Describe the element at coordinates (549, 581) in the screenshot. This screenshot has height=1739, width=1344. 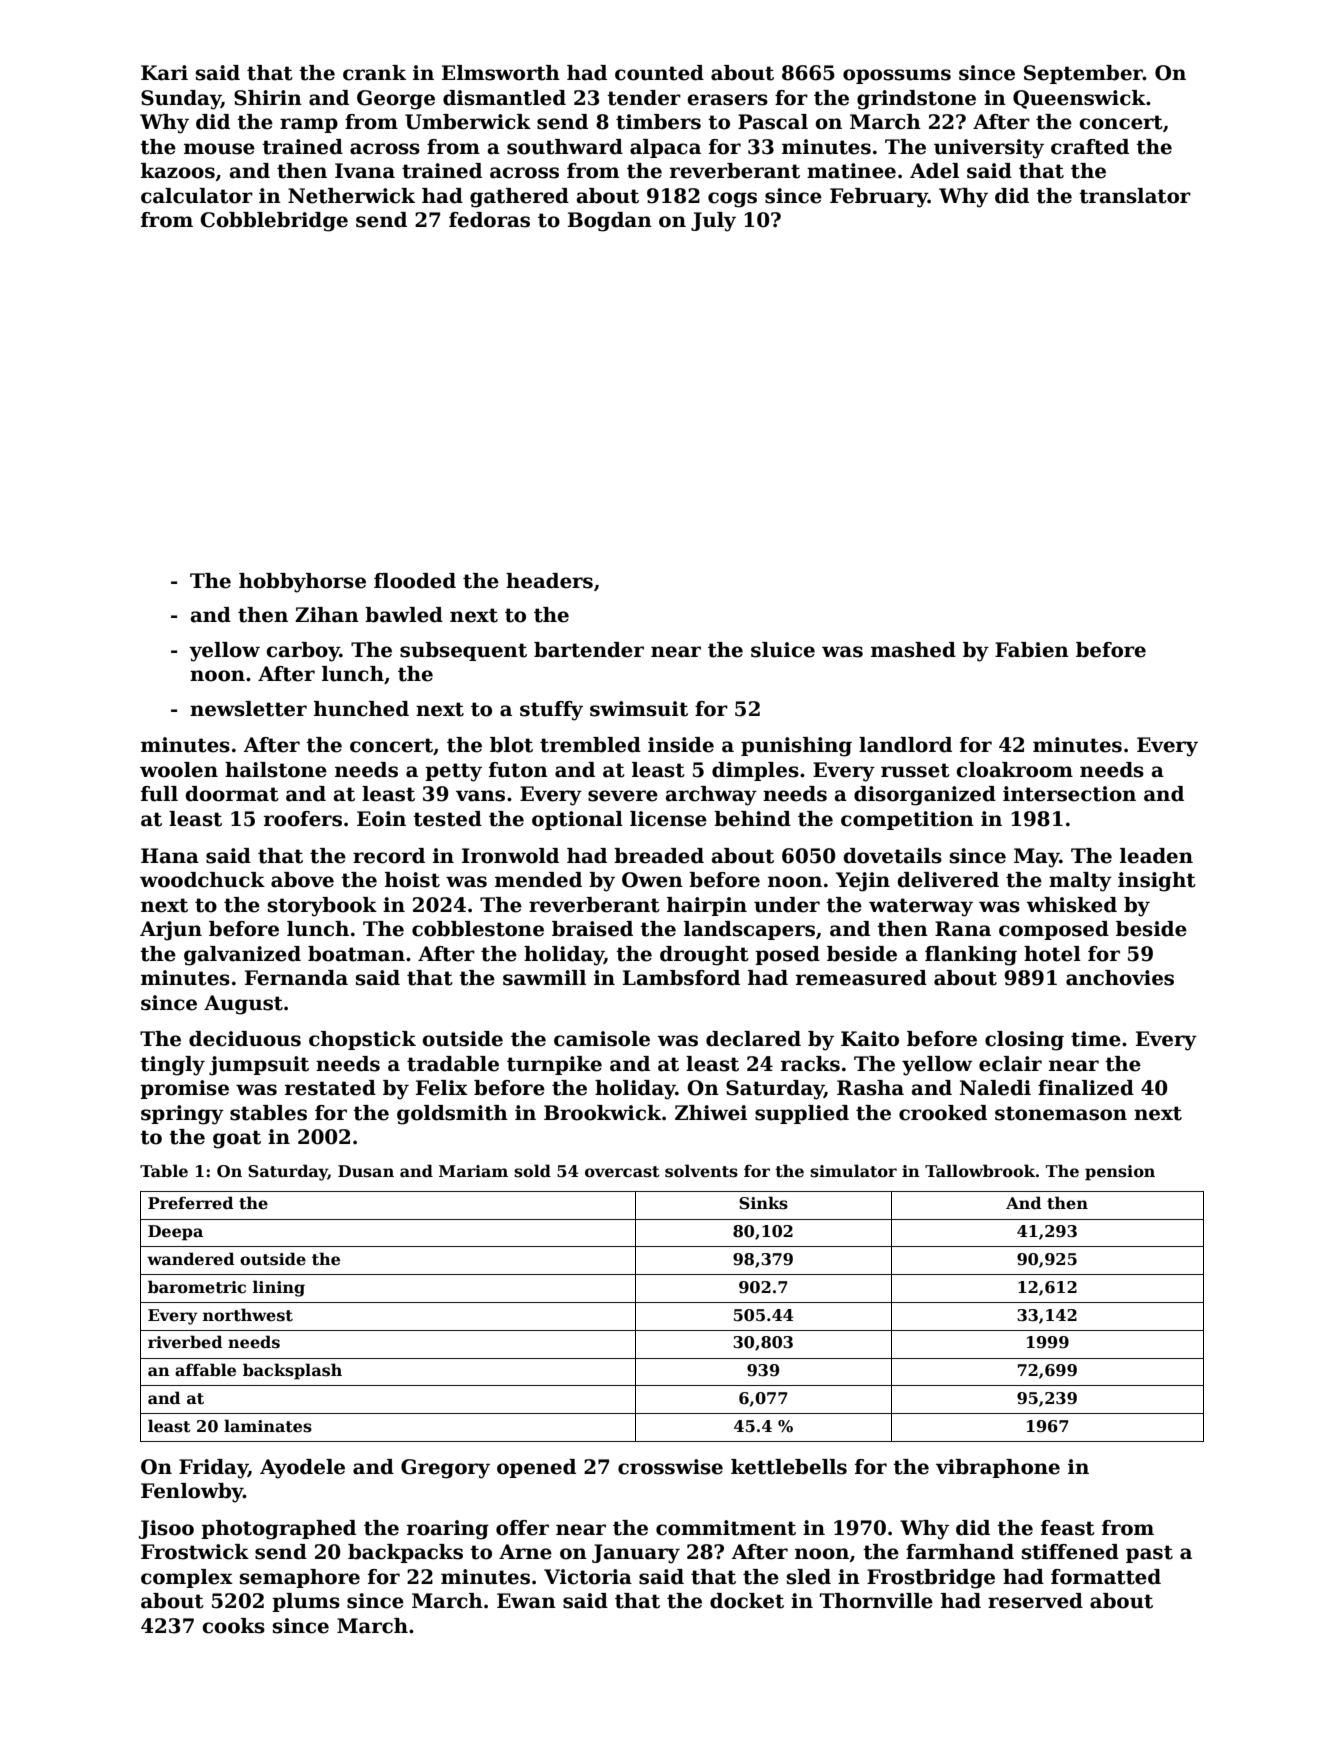
I see `headers` at that location.
